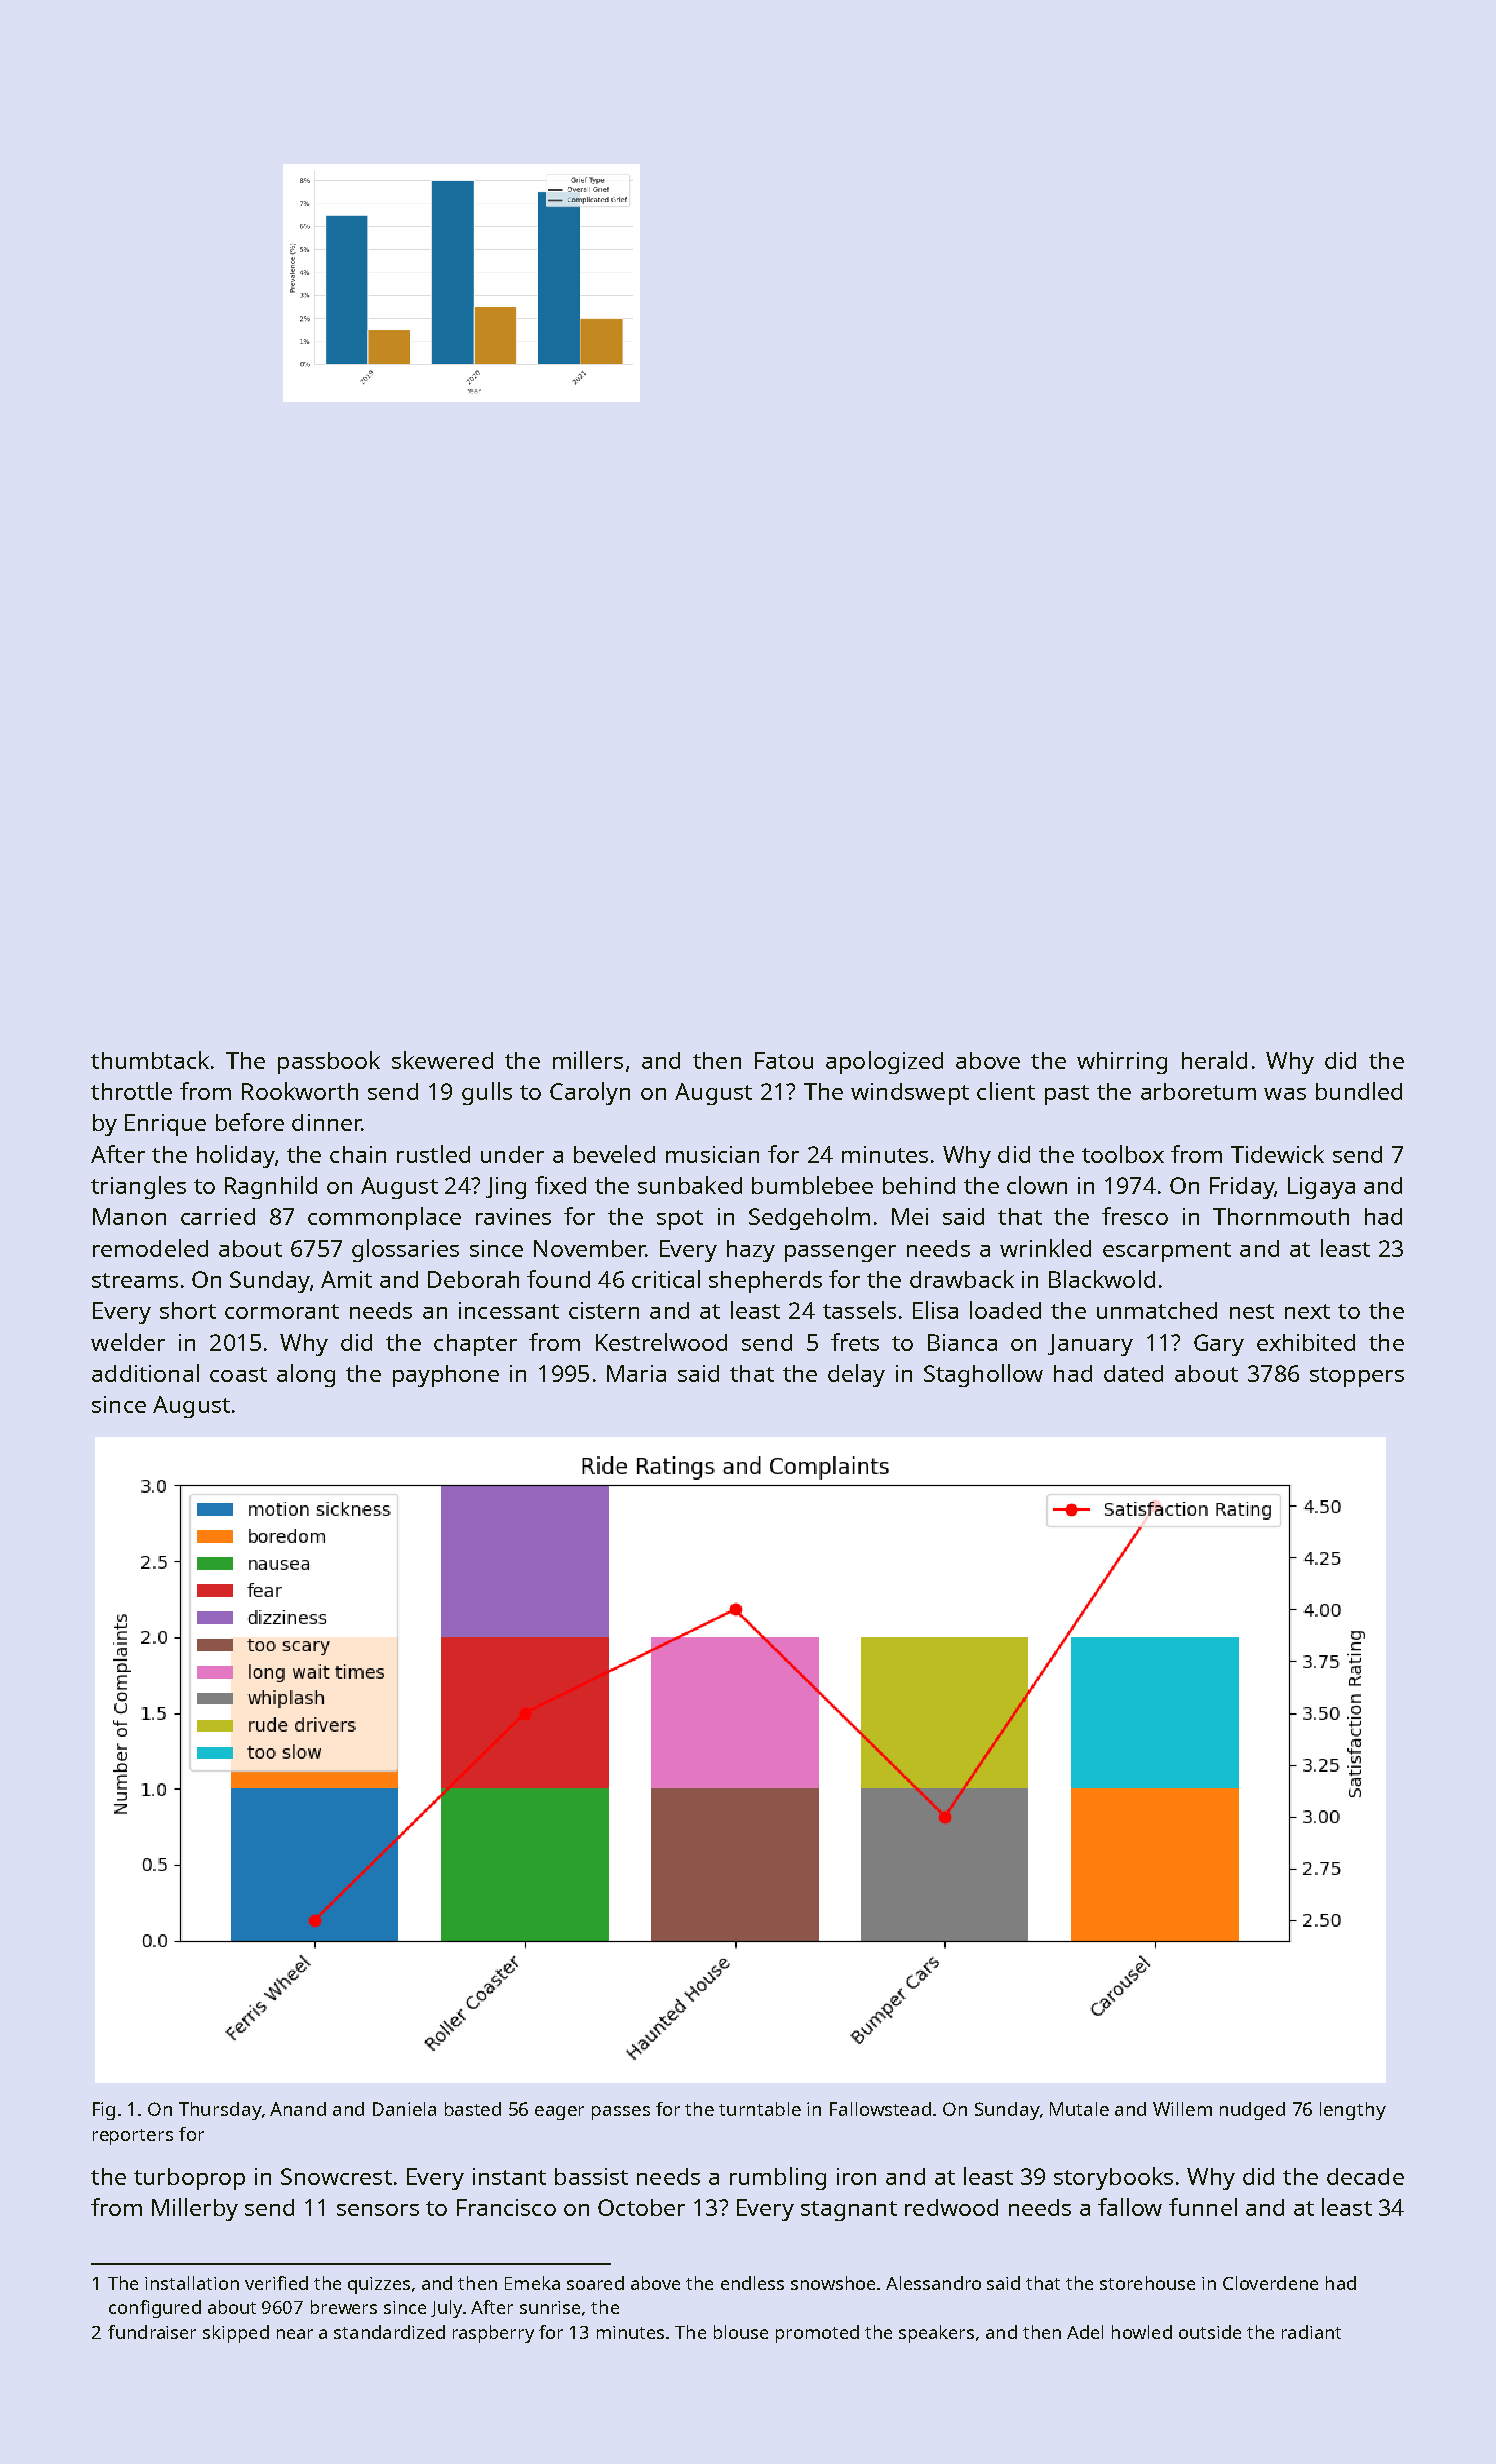  I want to click on Millerby, so click(195, 2209).
